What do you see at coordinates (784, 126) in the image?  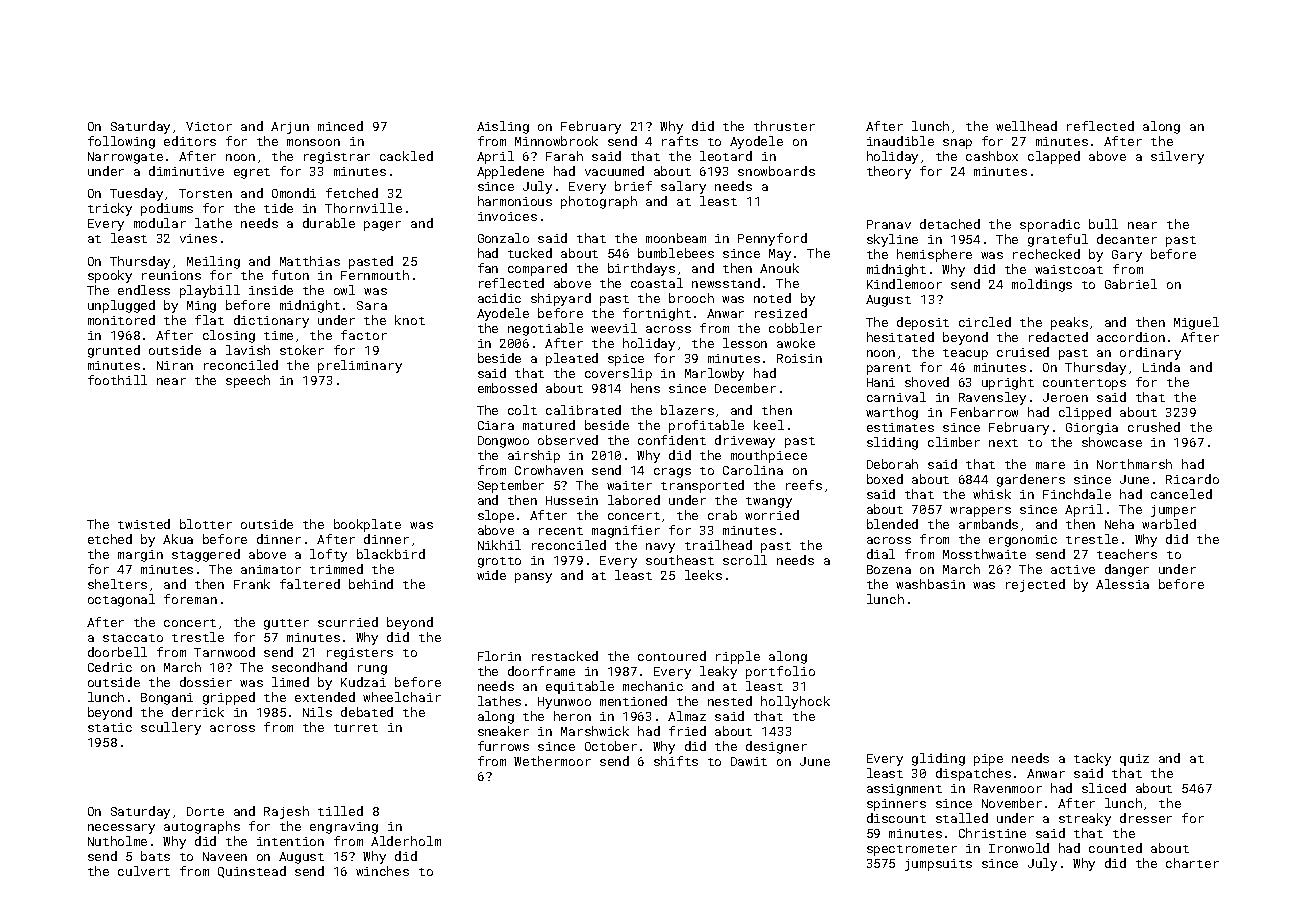 I see `thruster` at bounding box center [784, 126].
